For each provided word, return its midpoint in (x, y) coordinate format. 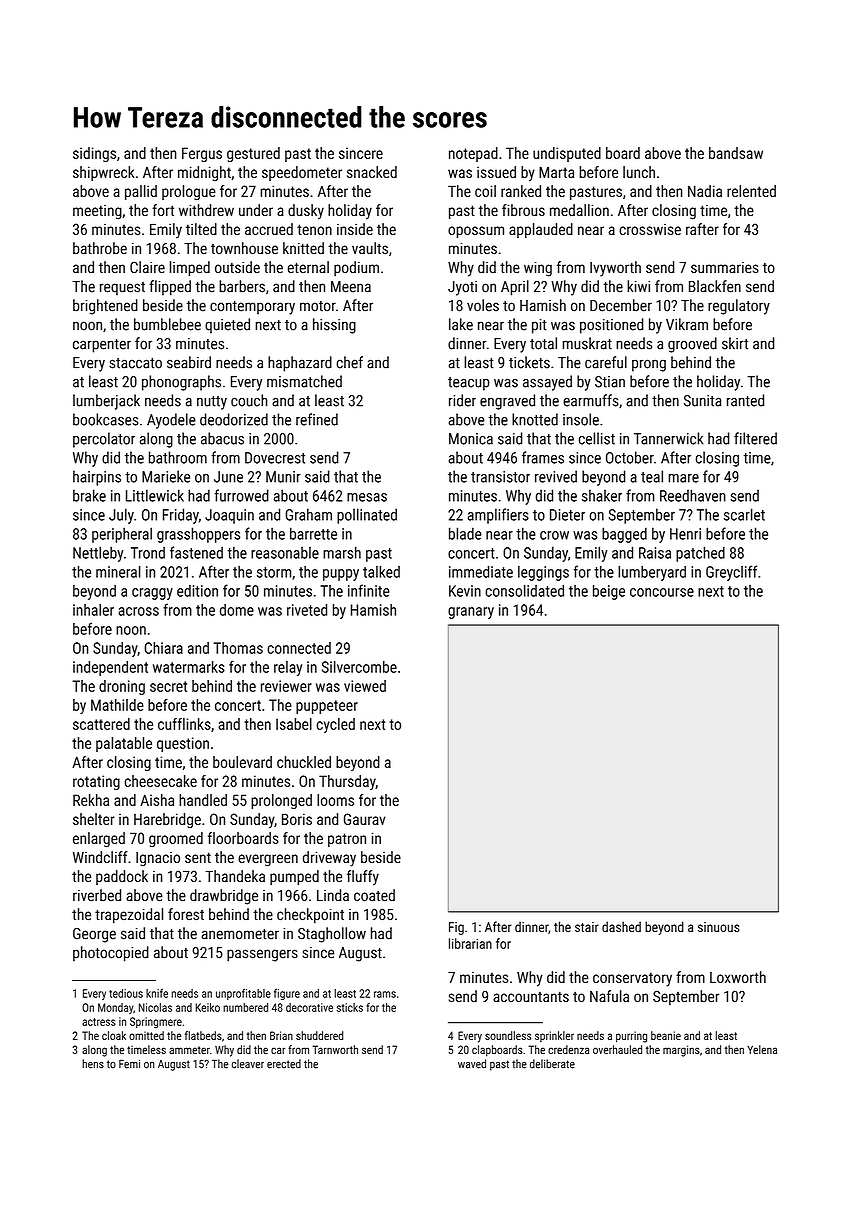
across (138, 611)
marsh (342, 552)
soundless (508, 1035)
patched (700, 554)
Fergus (202, 154)
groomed (176, 839)
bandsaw (736, 153)
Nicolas (155, 1007)
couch (249, 400)
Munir (283, 477)
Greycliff (731, 573)
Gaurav (365, 819)
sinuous (718, 927)
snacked (372, 172)
